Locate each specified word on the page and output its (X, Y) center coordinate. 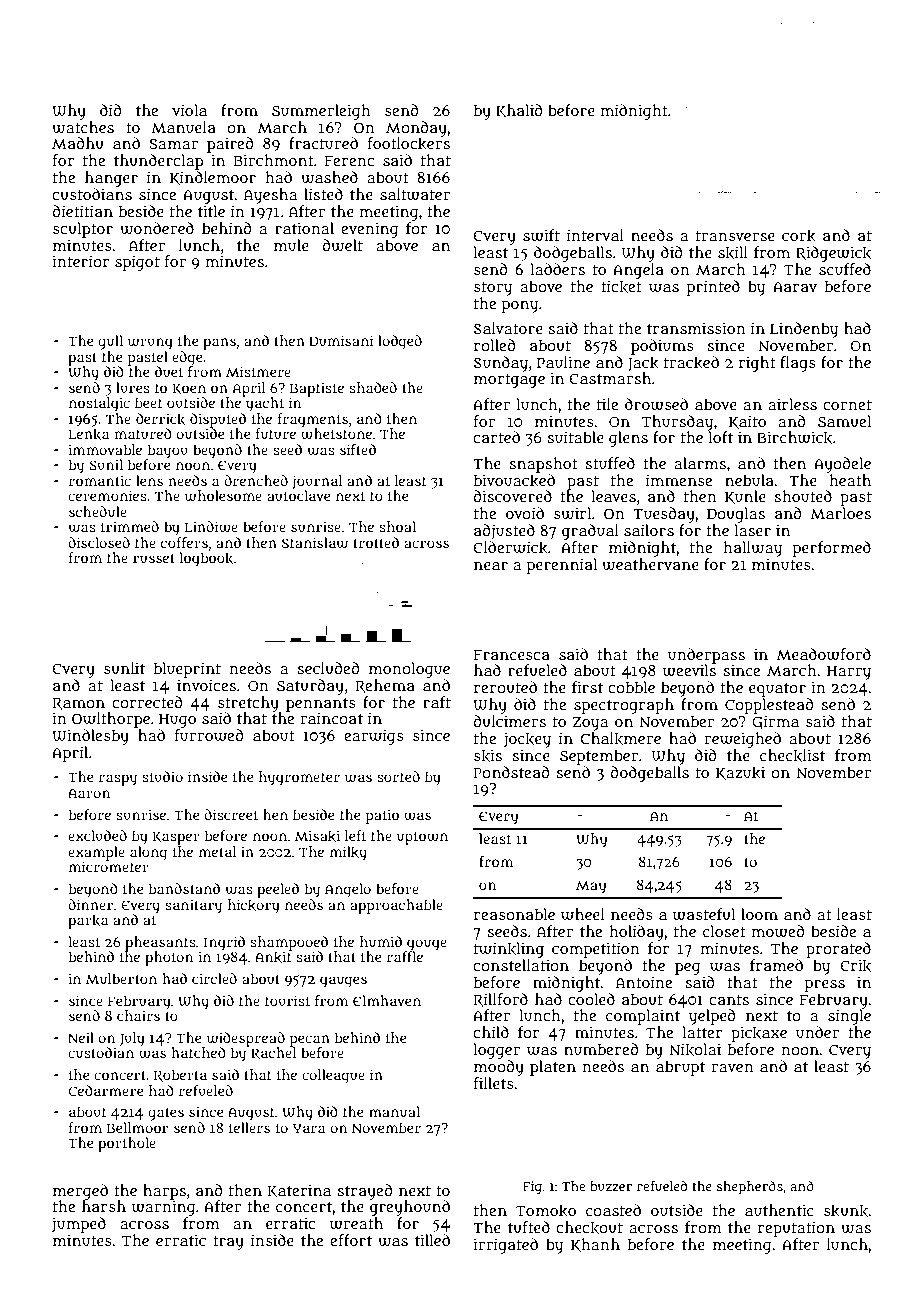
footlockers (409, 143)
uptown (422, 838)
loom (759, 914)
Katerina (299, 1191)
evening (370, 230)
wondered (157, 228)
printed (713, 288)
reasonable (514, 914)
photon (169, 958)
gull (110, 342)
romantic (100, 480)
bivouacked (514, 480)
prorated (838, 950)
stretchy (248, 704)
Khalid (519, 111)
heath (850, 480)
